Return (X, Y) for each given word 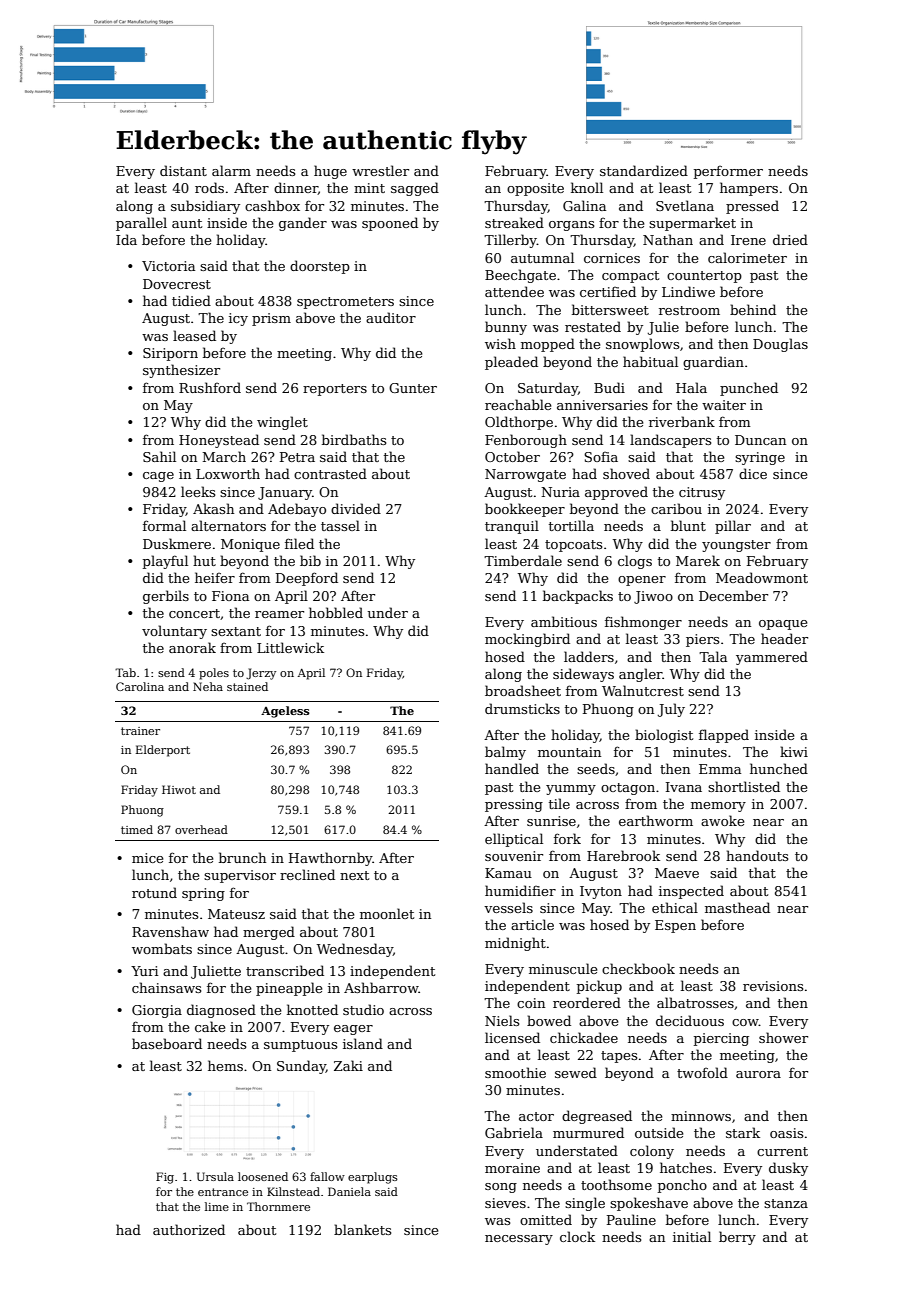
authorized (189, 1229)
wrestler (380, 170)
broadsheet (523, 690)
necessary (519, 1240)
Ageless (285, 712)
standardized (644, 170)
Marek (698, 560)
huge (330, 172)
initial (692, 1236)
